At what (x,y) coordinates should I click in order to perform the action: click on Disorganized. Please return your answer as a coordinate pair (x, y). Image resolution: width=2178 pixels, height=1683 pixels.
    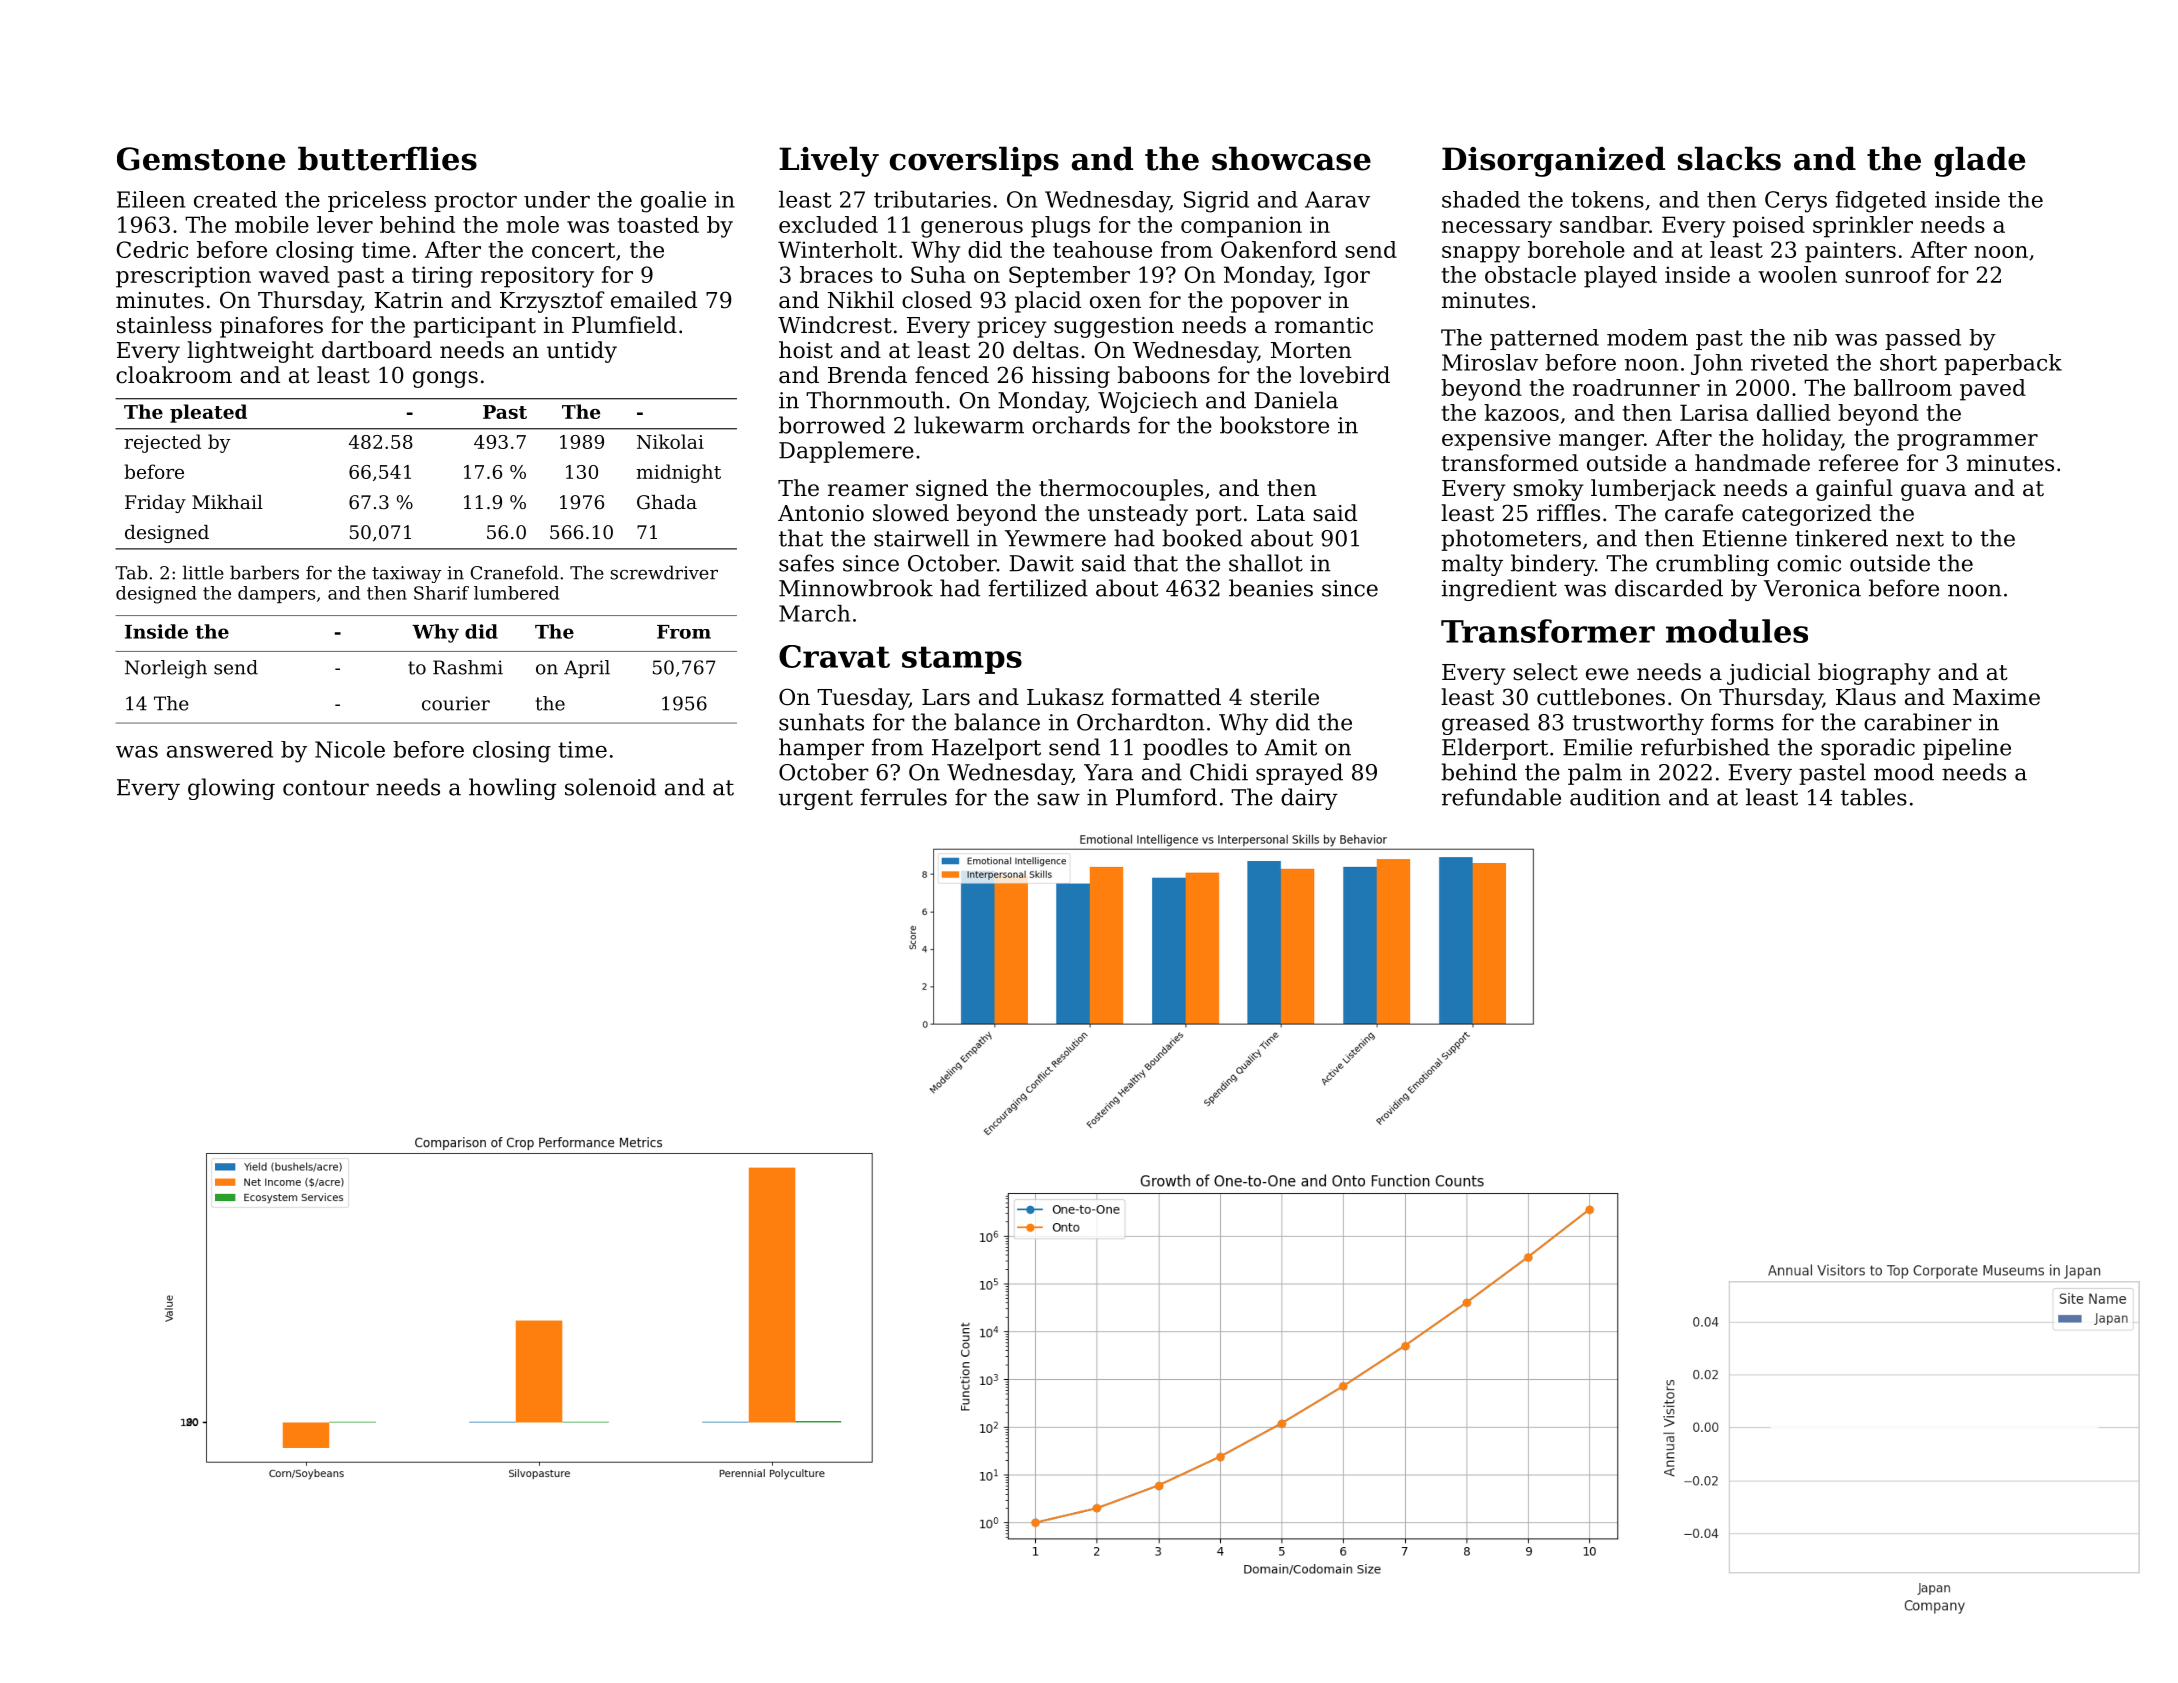
    Looking at the image, I should click on (1553, 162).
